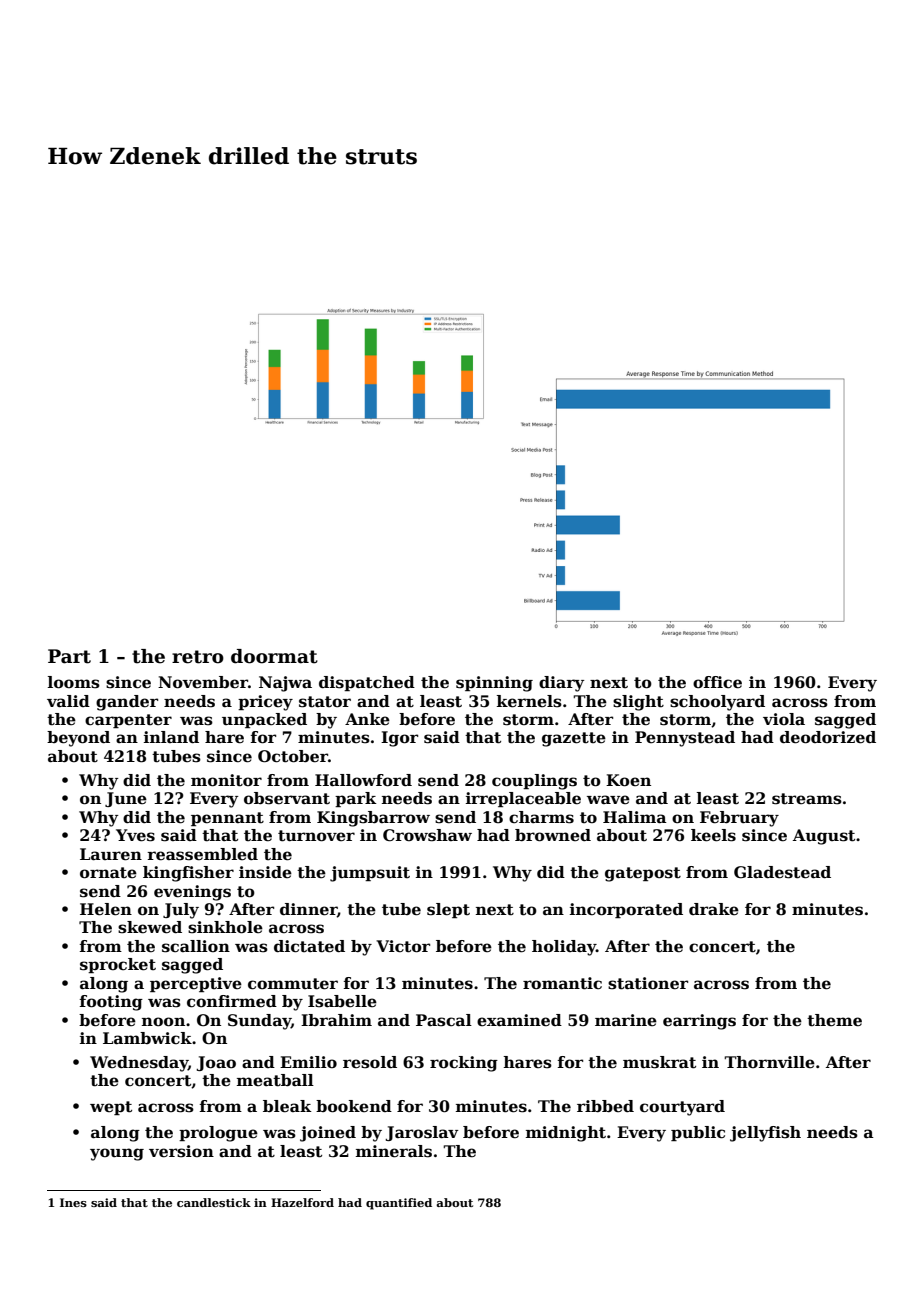 Image resolution: width=924 pixels, height=1314 pixels. I want to click on bookend, so click(354, 1106).
